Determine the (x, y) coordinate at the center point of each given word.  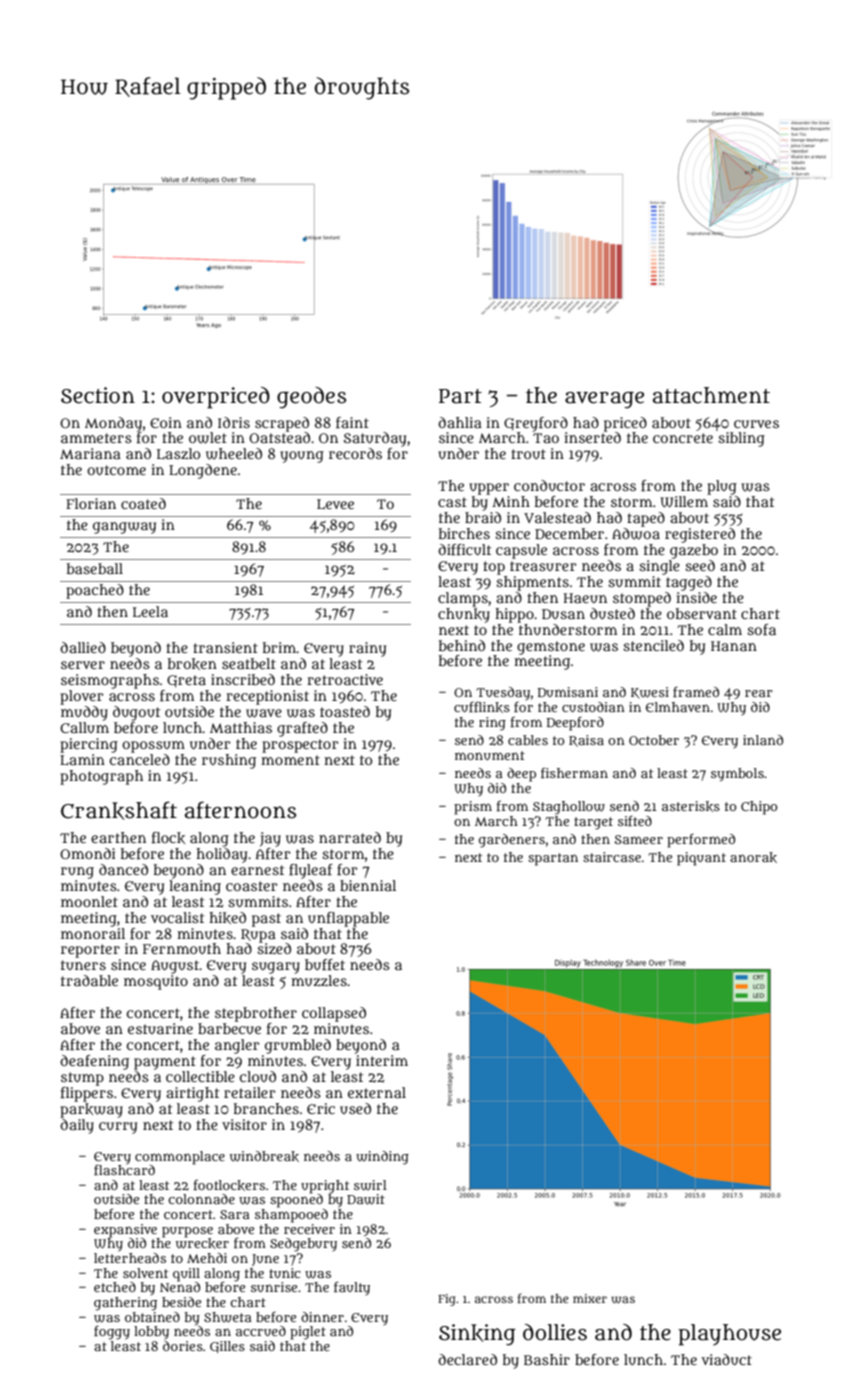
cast (452, 502)
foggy (112, 1333)
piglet (308, 1333)
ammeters (96, 438)
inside (696, 597)
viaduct (726, 1359)
